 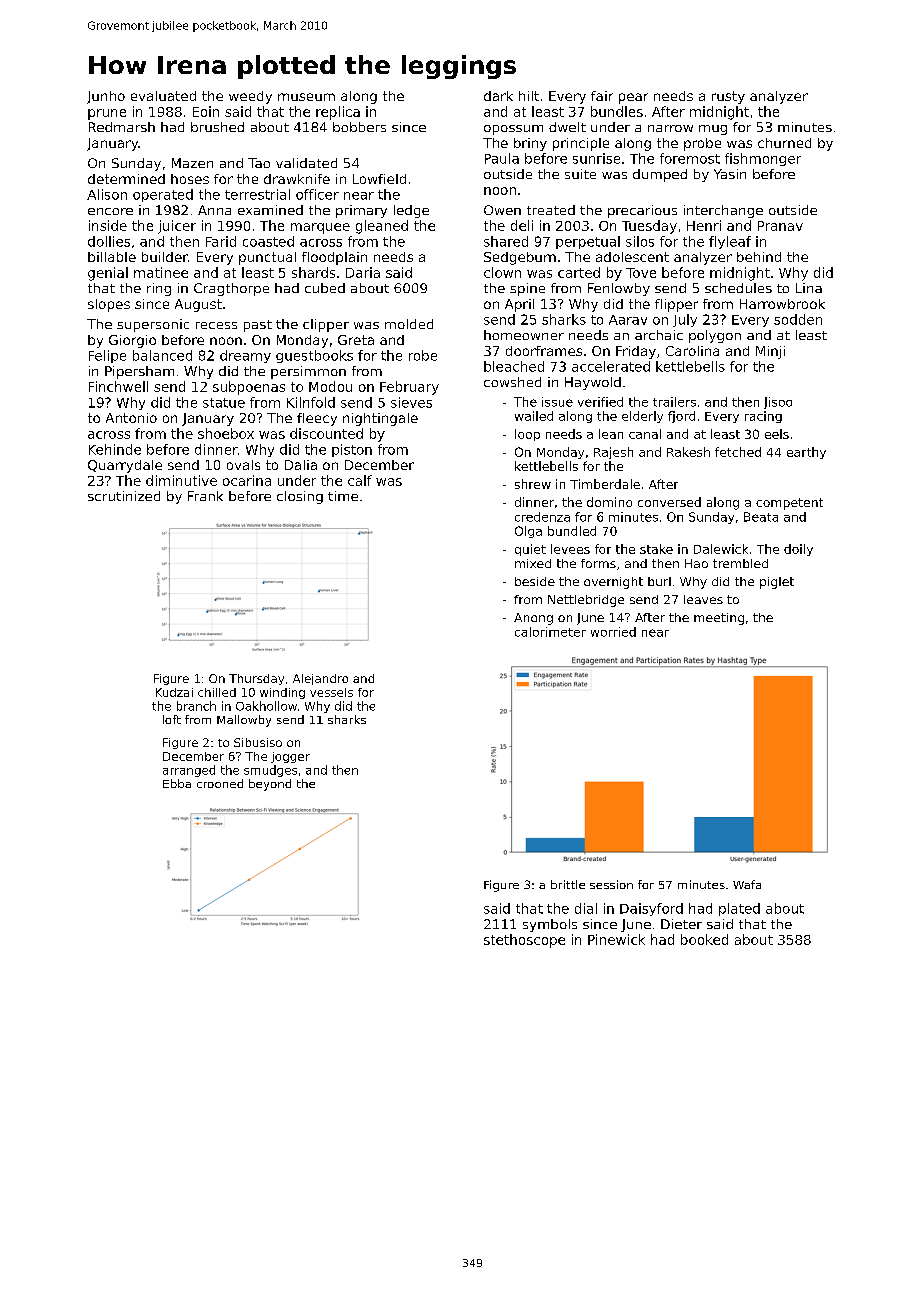 What do you see at coordinates (669, 502) in the page?
I see `conversed` at bounding box center [669, 502].
